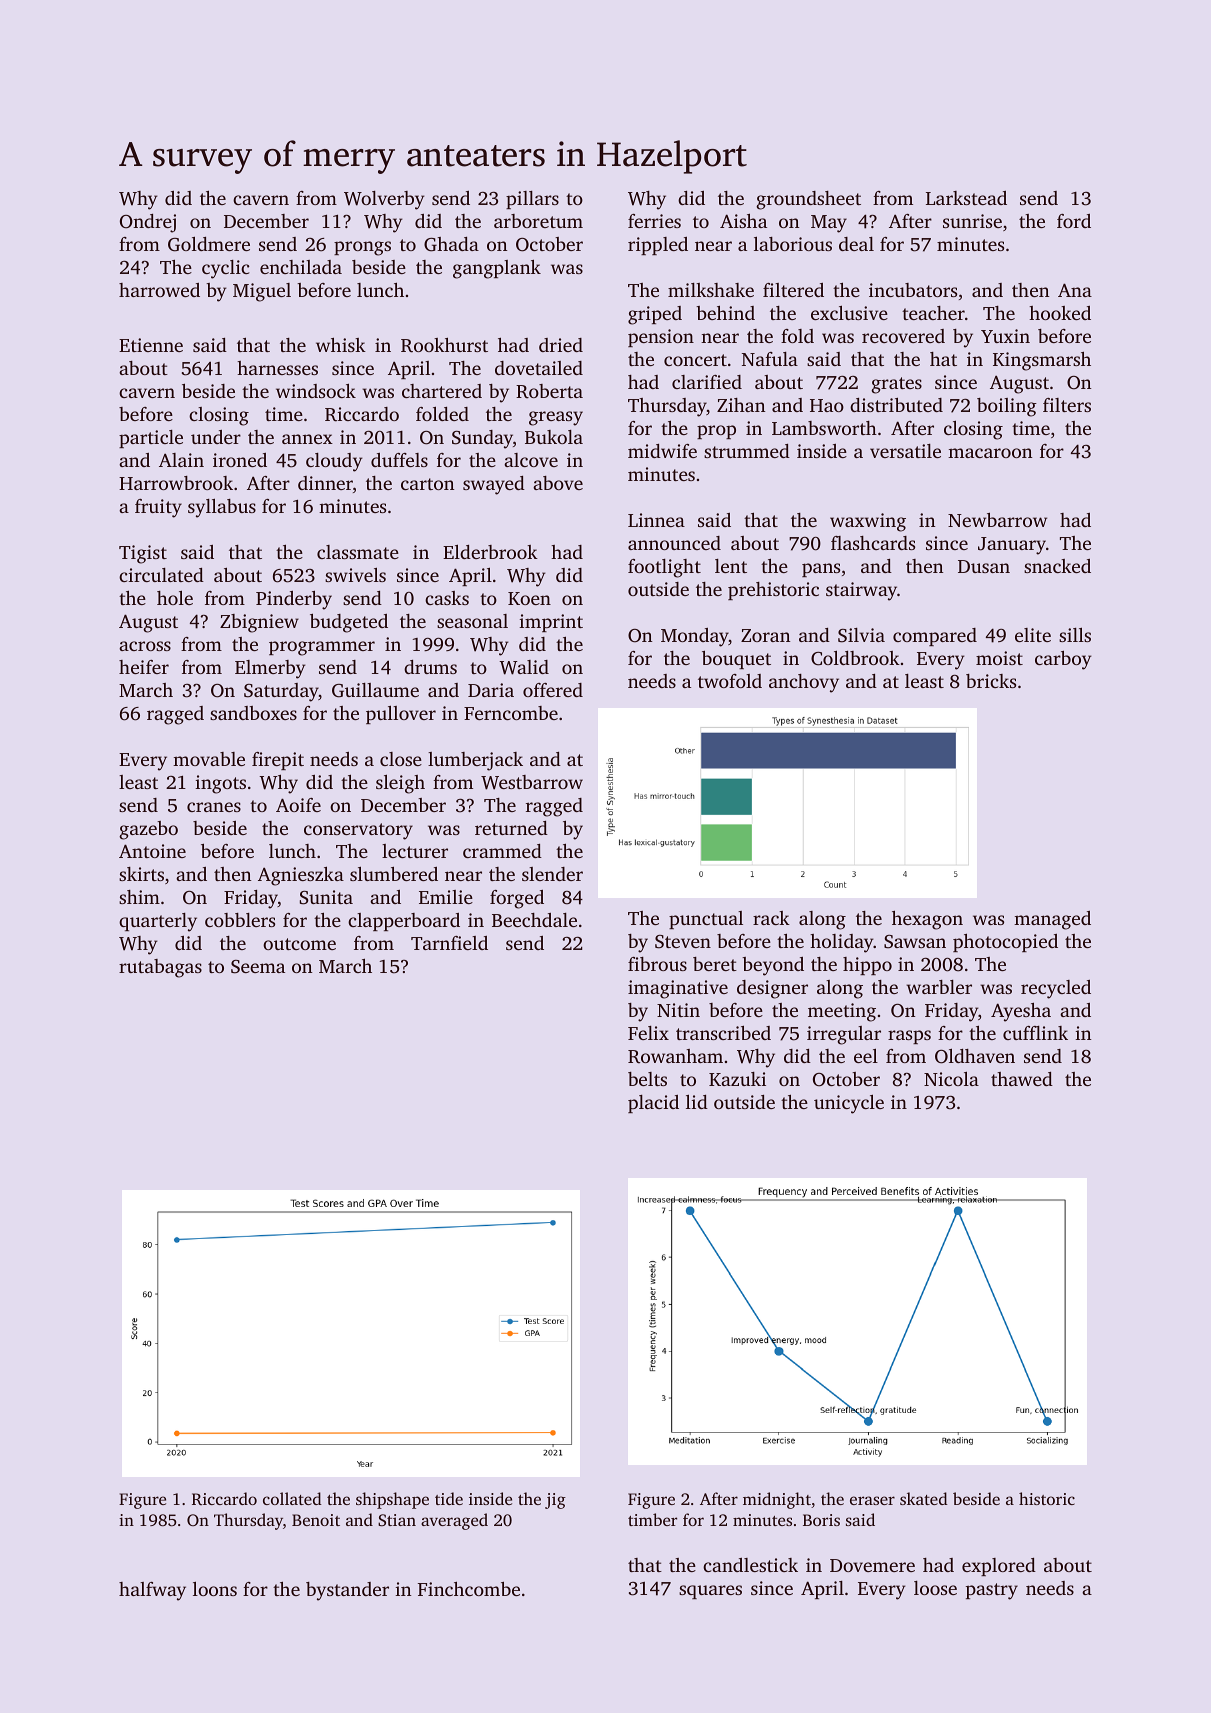 This screenshot has width=1211, height=1713. Describe the element at coordinates (935, 637) in the screenshot. I see `compared` at that location.
